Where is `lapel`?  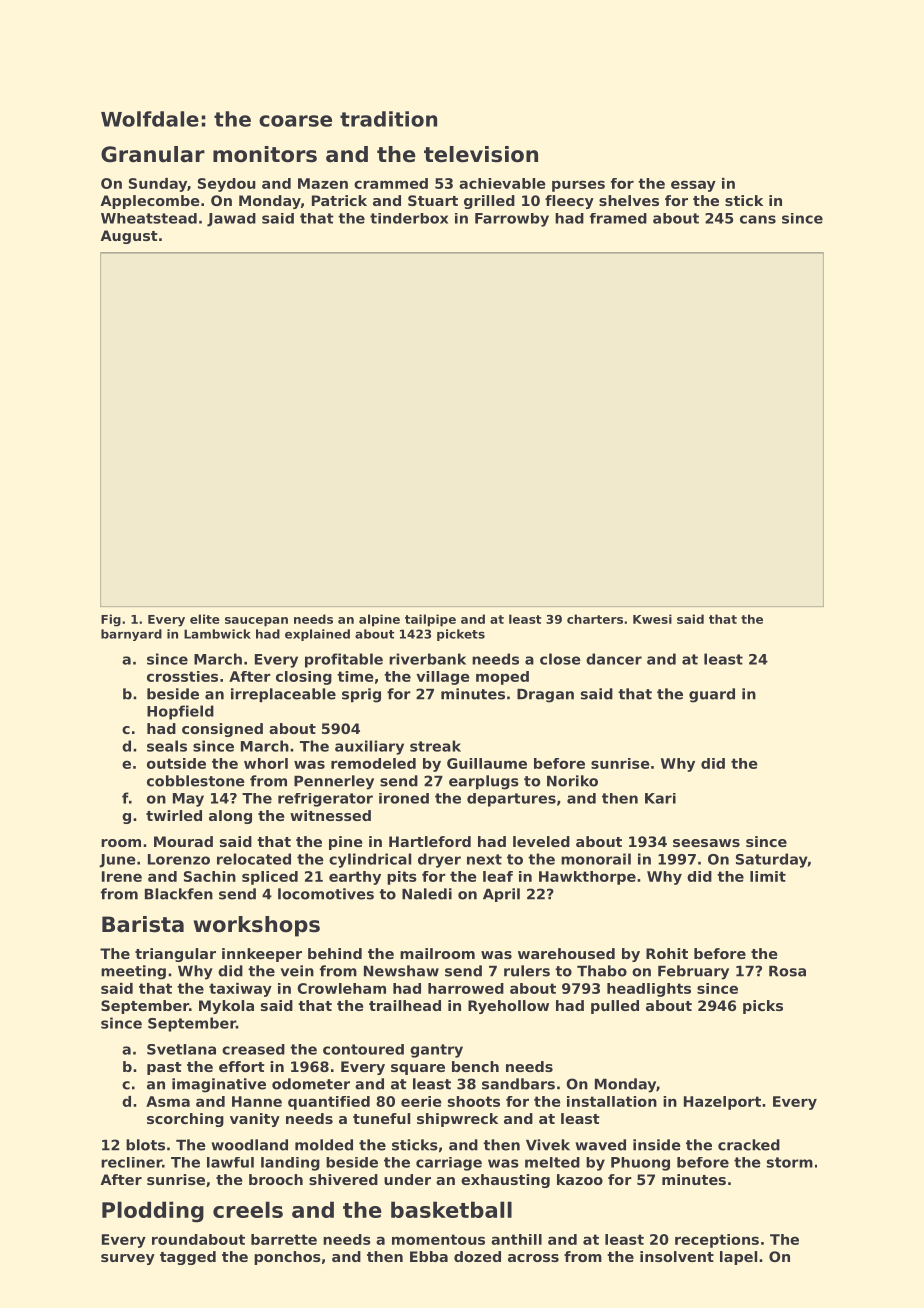 lapel is located at coordinates (738, 1258).
